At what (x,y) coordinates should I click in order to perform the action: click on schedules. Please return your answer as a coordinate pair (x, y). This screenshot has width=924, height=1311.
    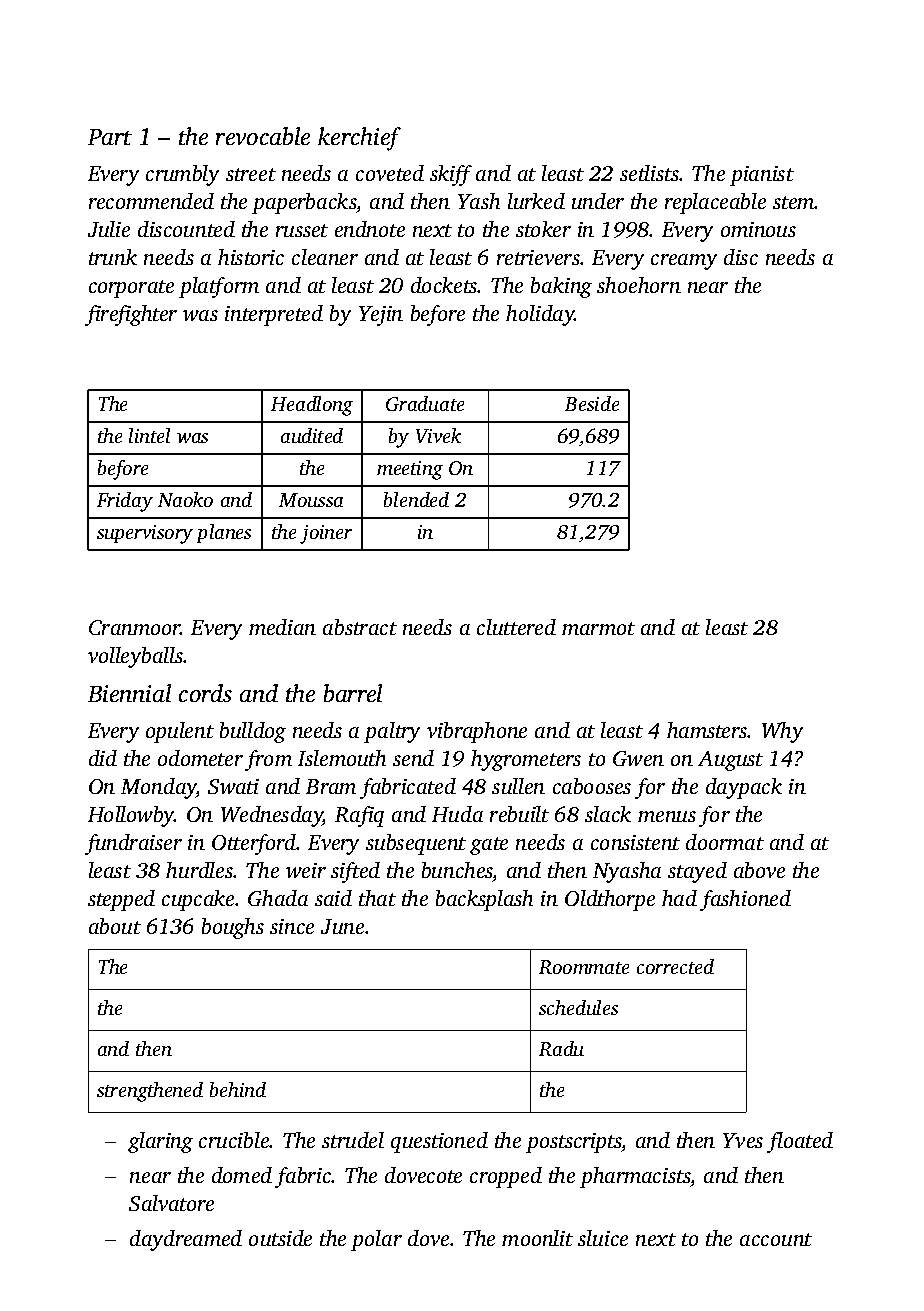
    Looking at the image, I should click on (578, 1007).
